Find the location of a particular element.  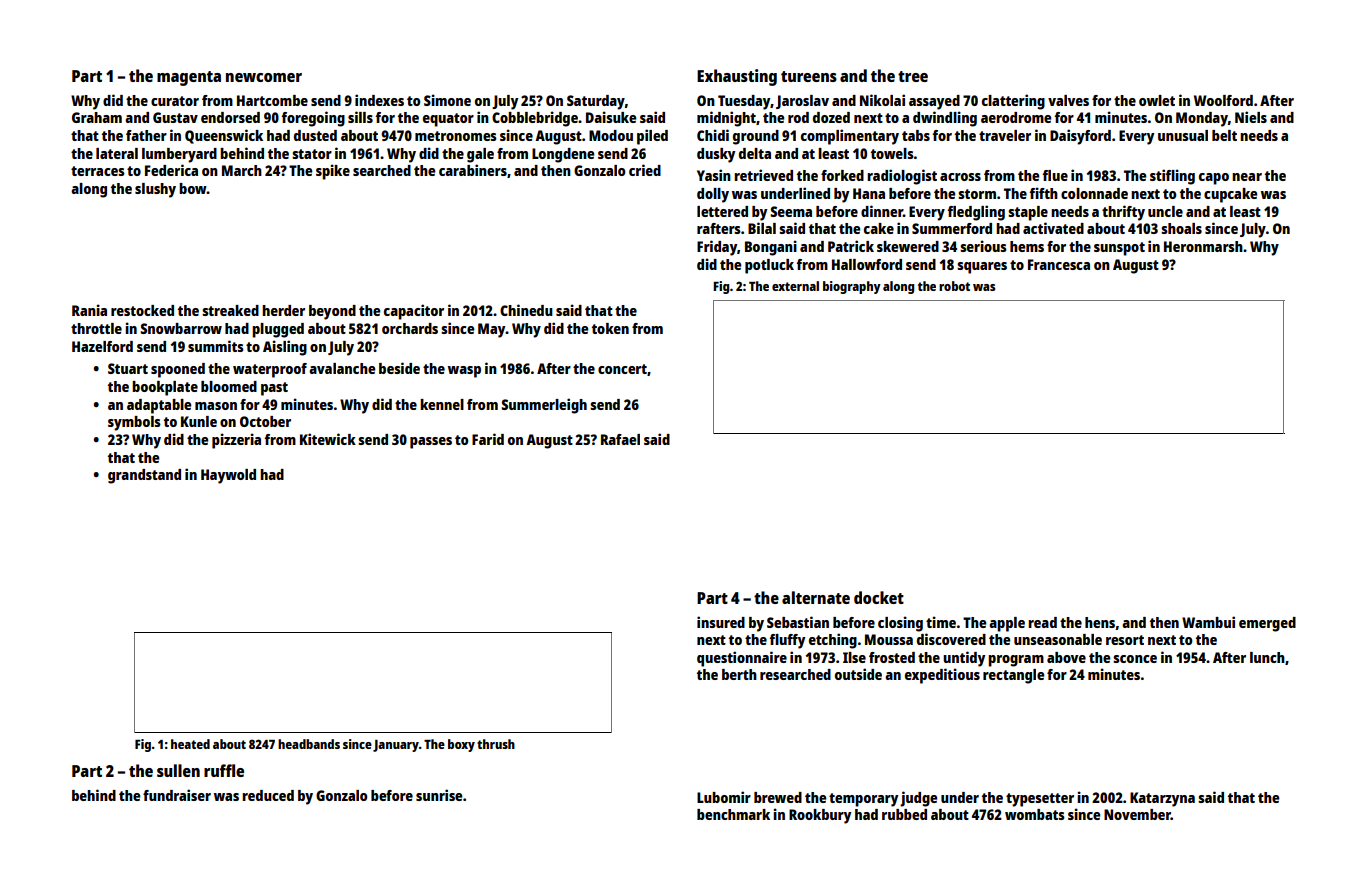

brewed is located at coordinates (778, 797).
